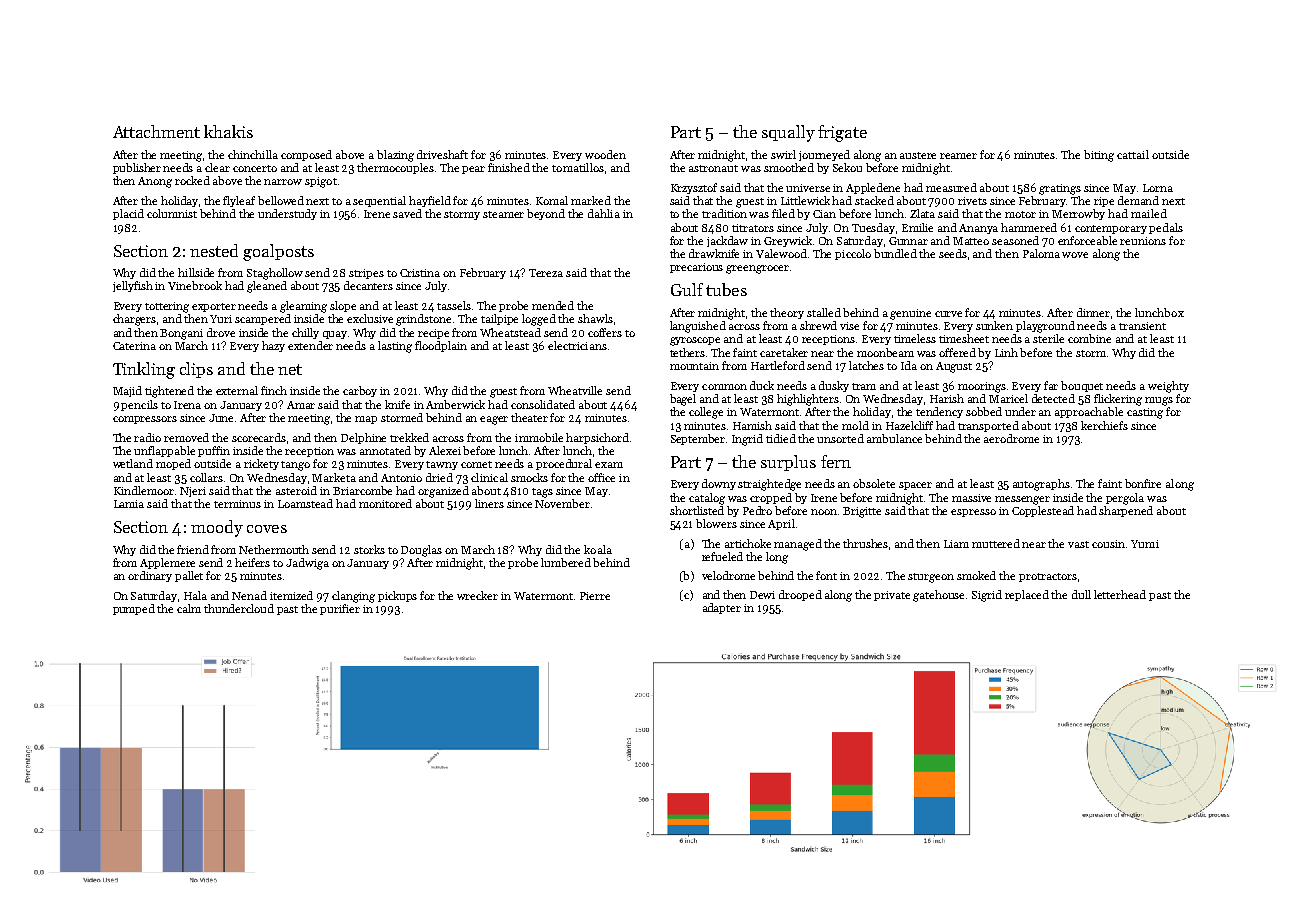  Describe the element at coordinates (273, 346) in the page. I see `hazy` at that location.
